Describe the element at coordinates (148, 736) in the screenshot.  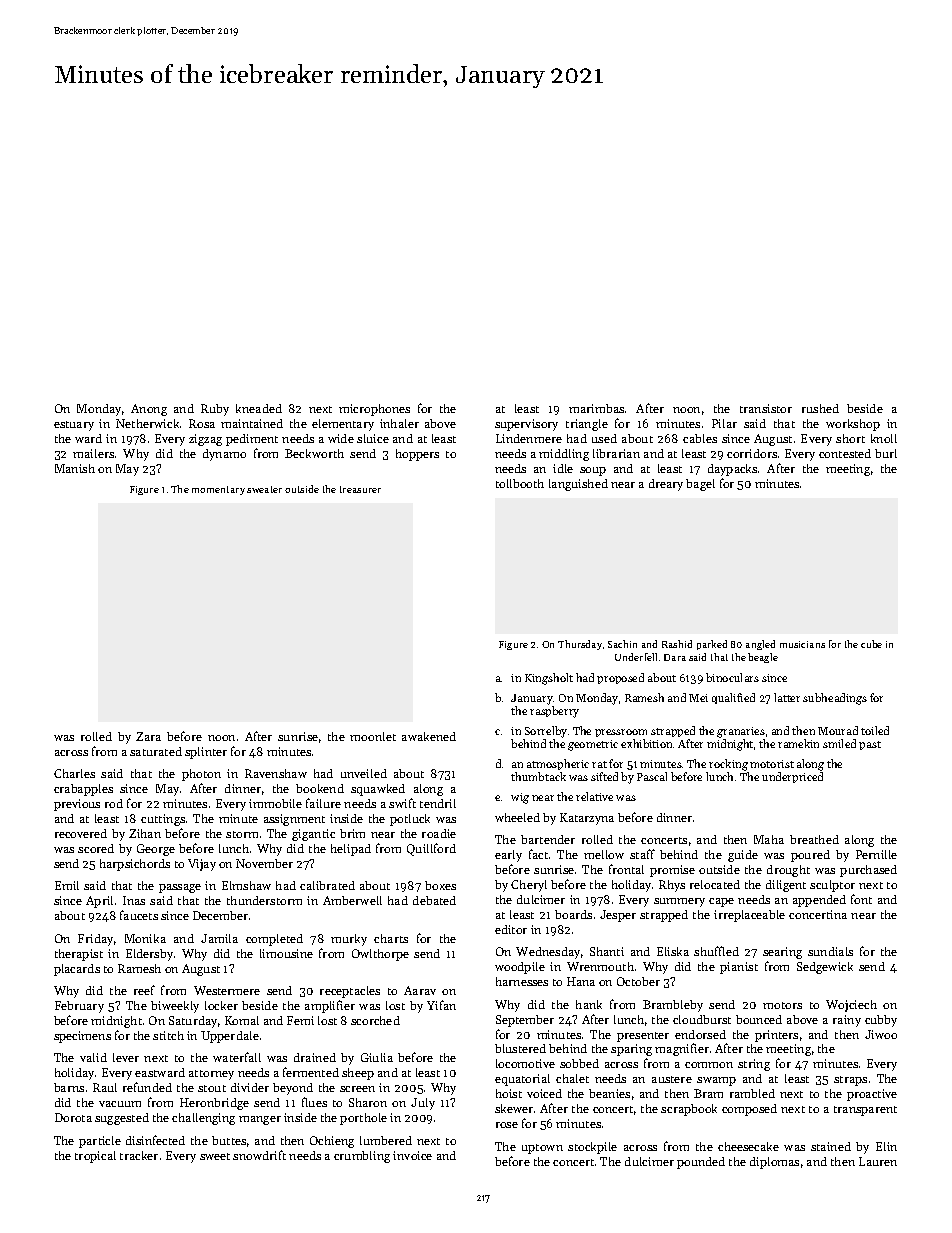
I see `Zara` at that location.
